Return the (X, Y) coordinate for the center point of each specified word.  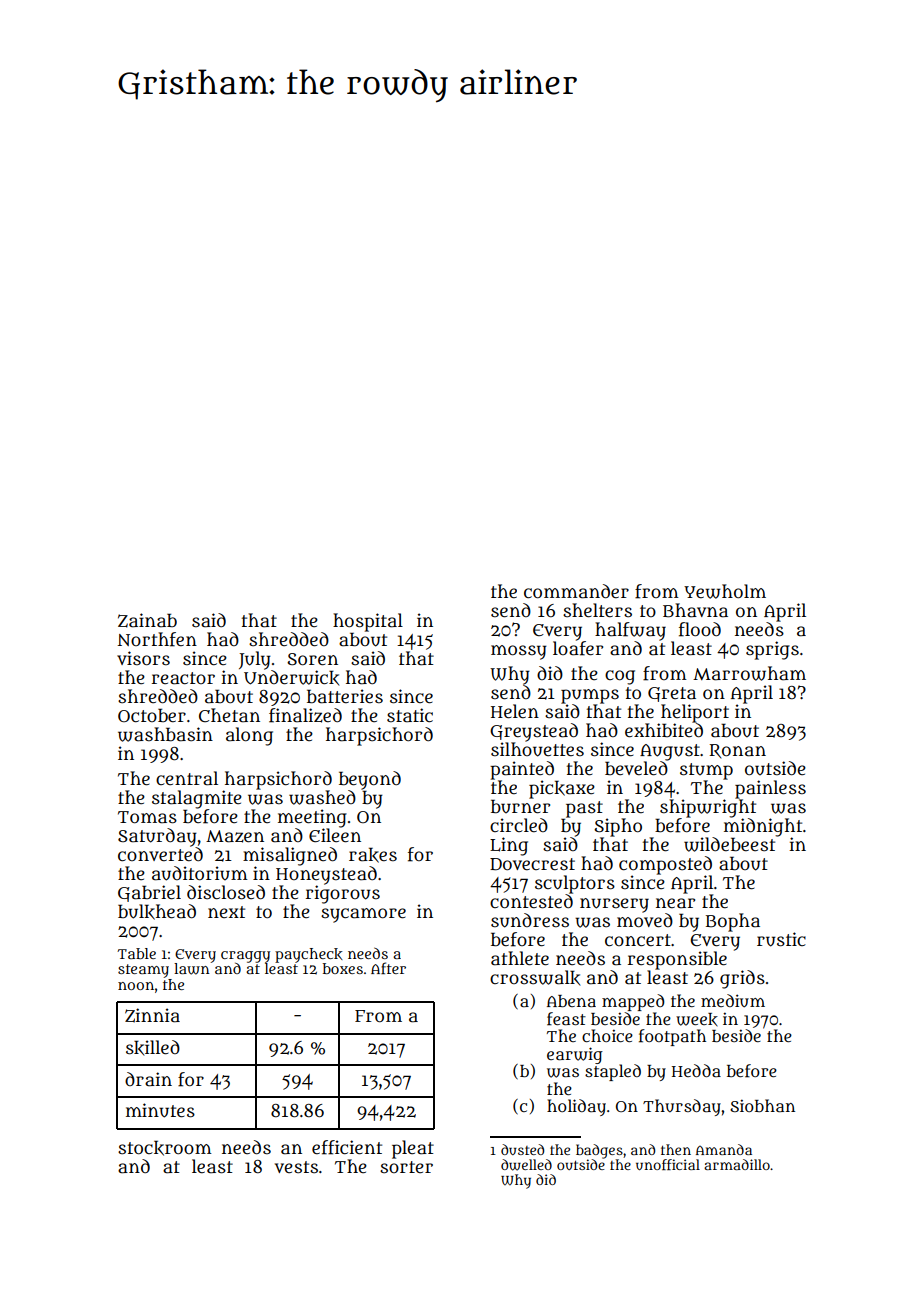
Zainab (147, 620)
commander (576, 591)
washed (322, 797)
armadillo (737, 1164)
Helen (515, 711)
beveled (637, 768)
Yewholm (725, 591)
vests (296, 1167)
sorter (406, 1167)
